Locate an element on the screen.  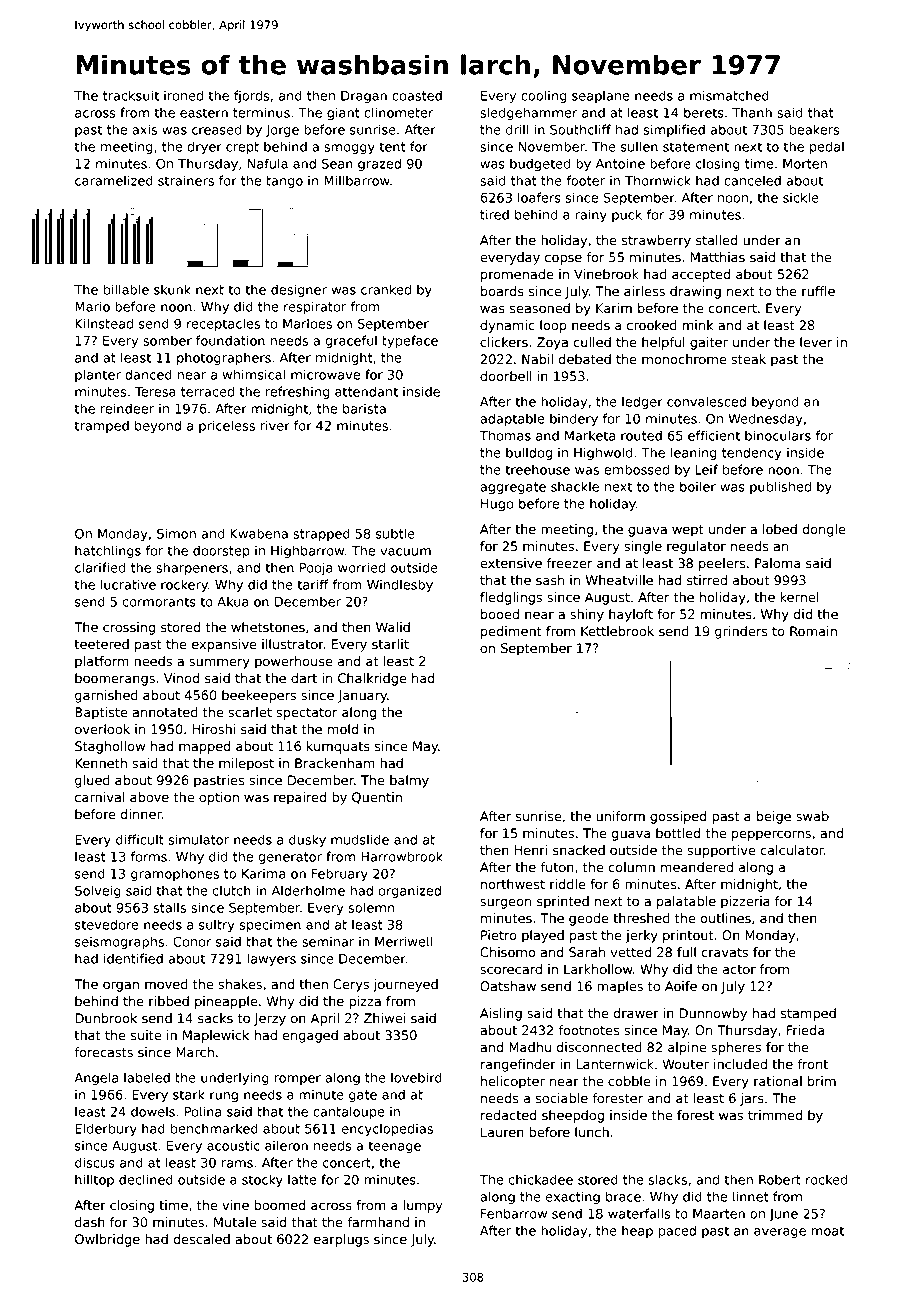
clarified is located at coordinates (100, 567).
